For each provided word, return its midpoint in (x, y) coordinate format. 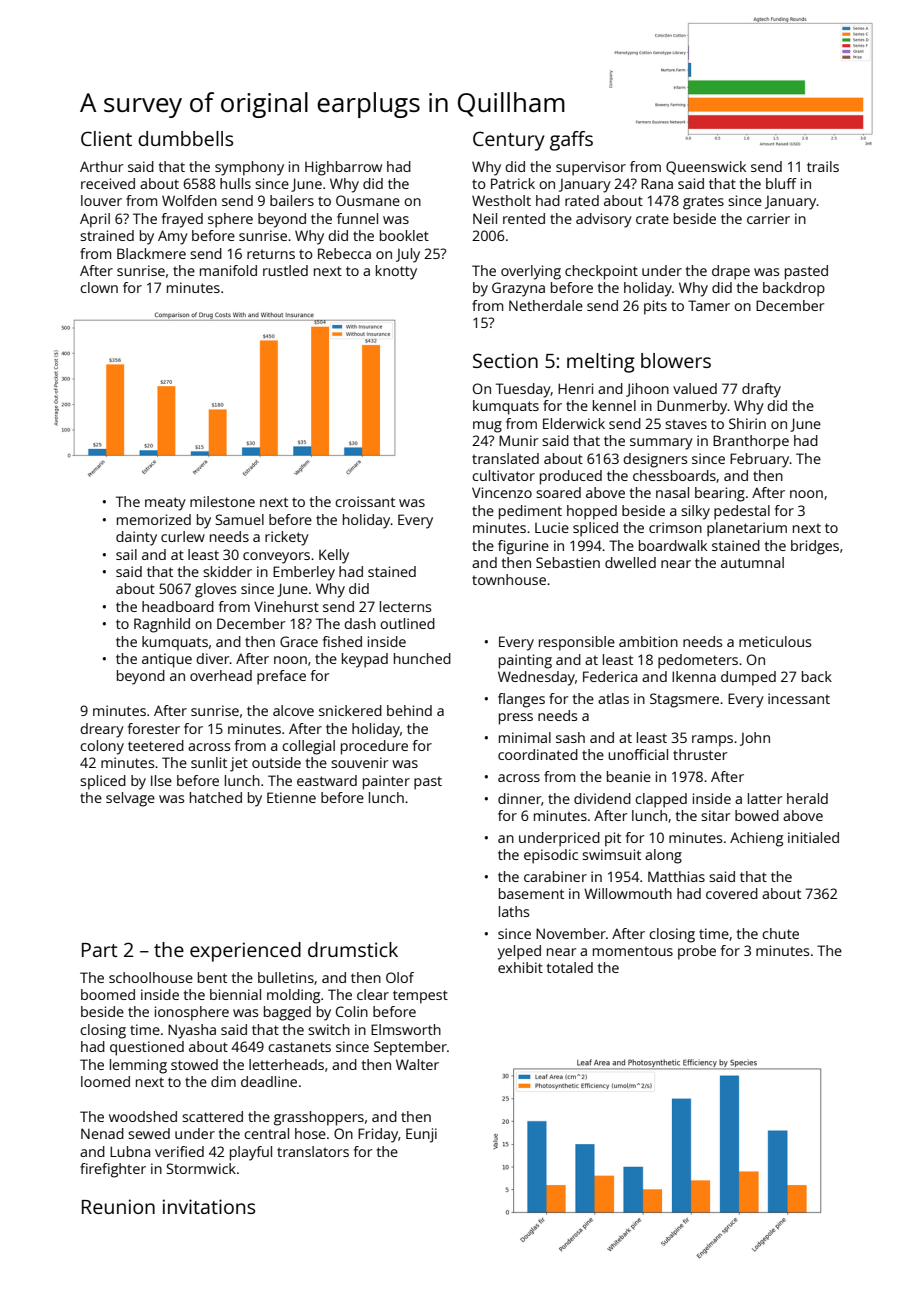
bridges (815, 547)
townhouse (509, 579)
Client (106, 138)
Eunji (421, 1135)
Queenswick (706, 168)
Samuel (239, 519)
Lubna (130, 1151)
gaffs (571, 141)
